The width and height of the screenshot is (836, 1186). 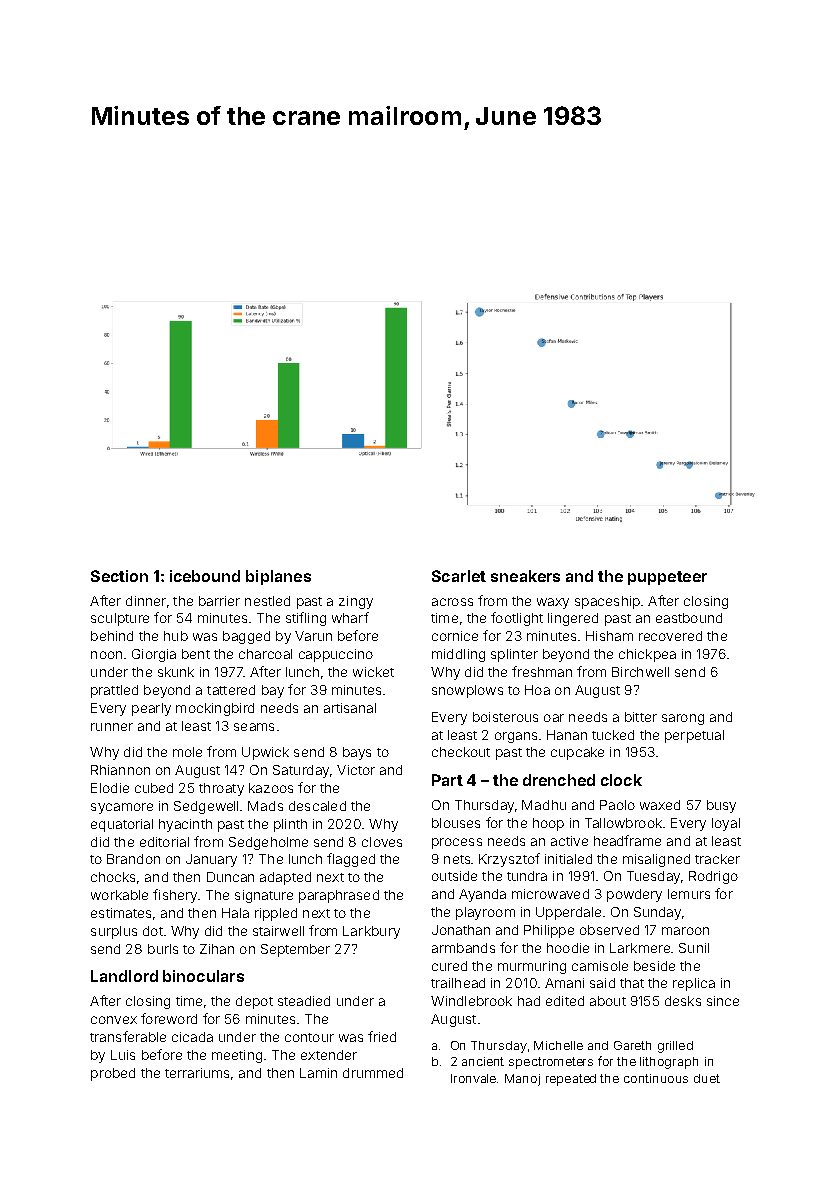 I want to click on zingy, so click(x=356, y=602).
